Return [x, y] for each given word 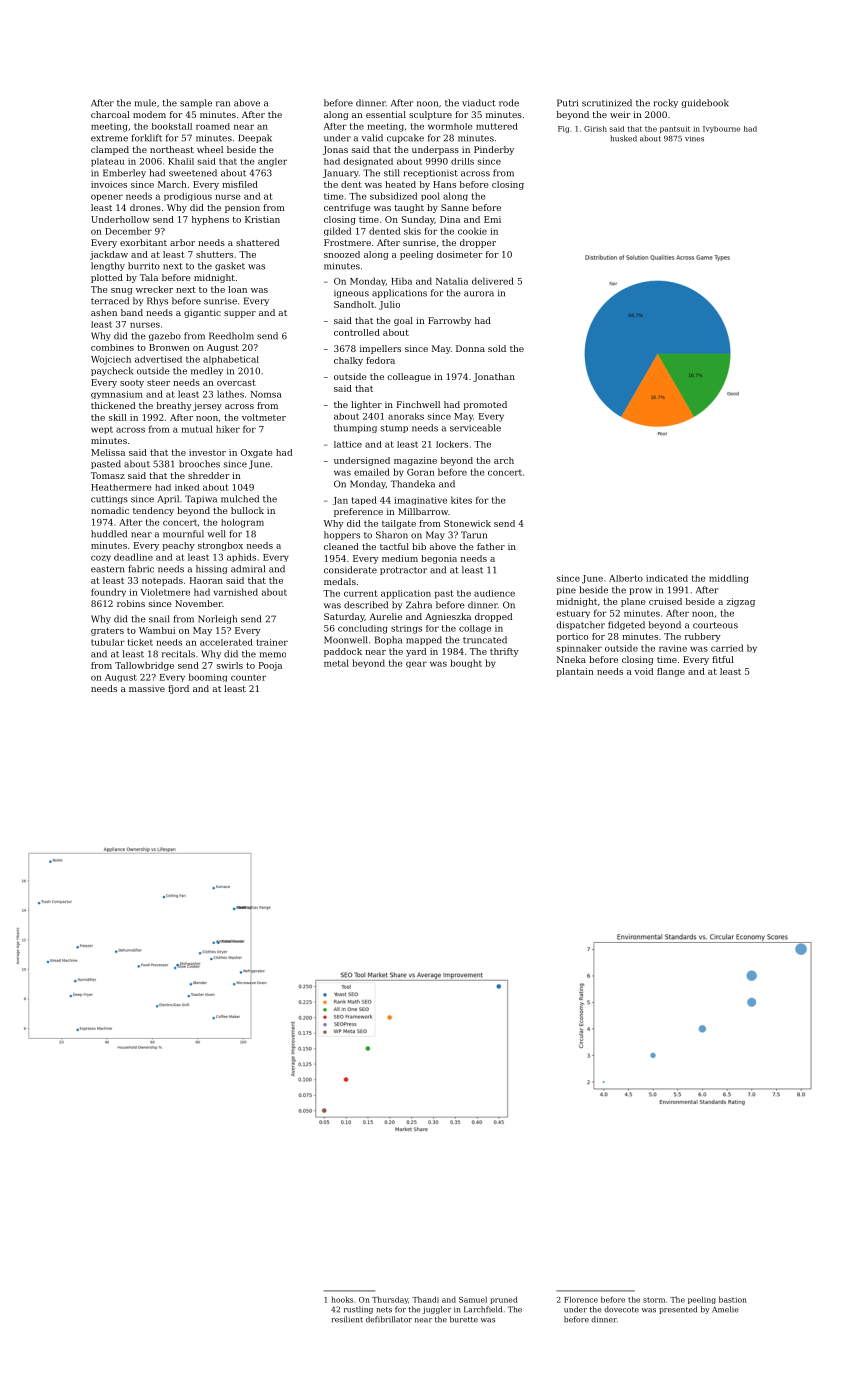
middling [728, 579]
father [491, 546]
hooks [342, 1299]
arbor [182, 242]
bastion [733, 1299]
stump [394, 429]
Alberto [626, 578]
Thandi [425, 1299]
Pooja [270, 666]
